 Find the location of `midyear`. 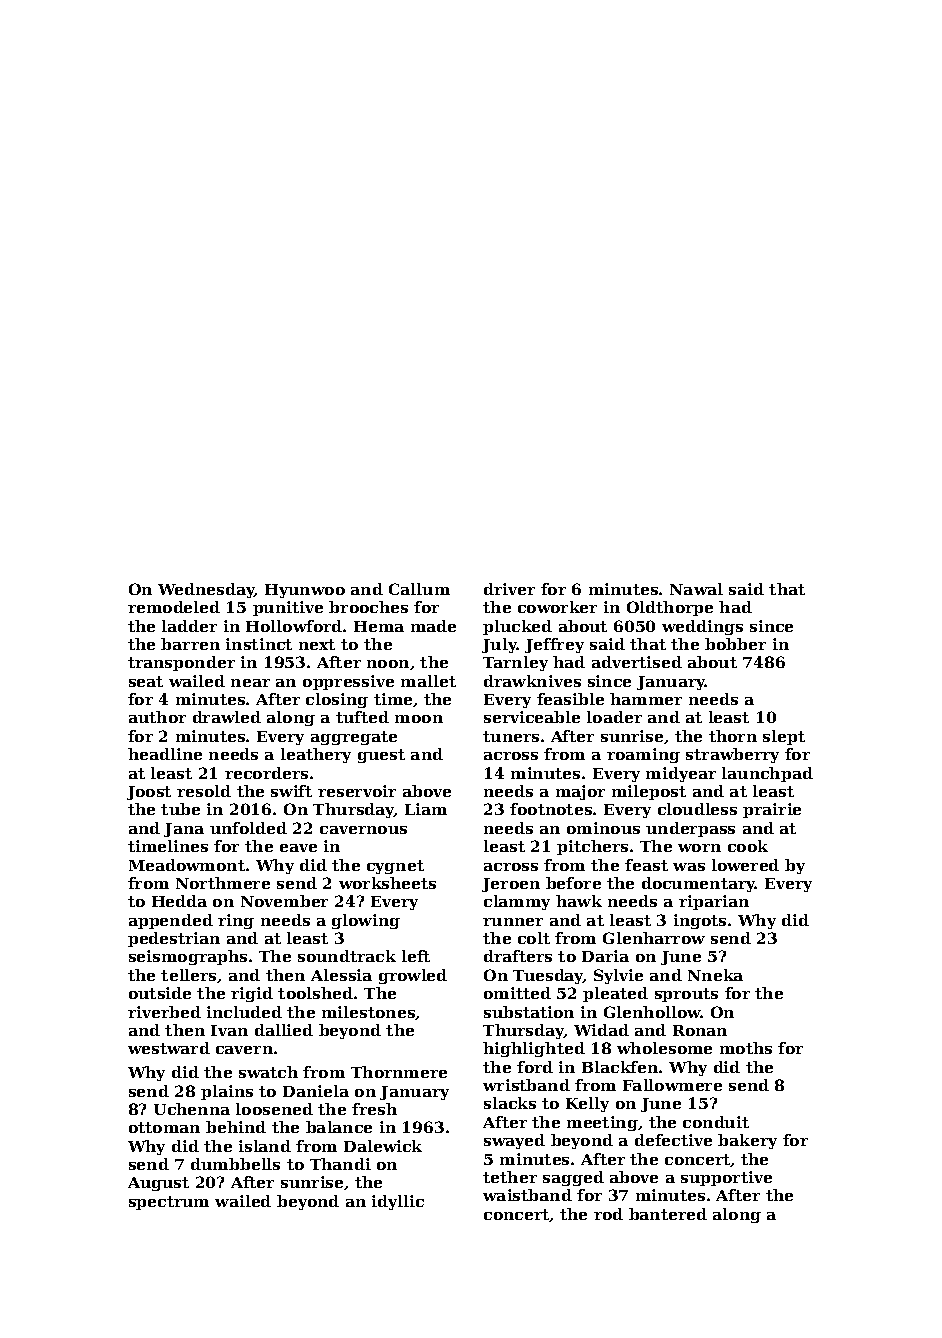

midyear is located at coordinates (681, 774).
